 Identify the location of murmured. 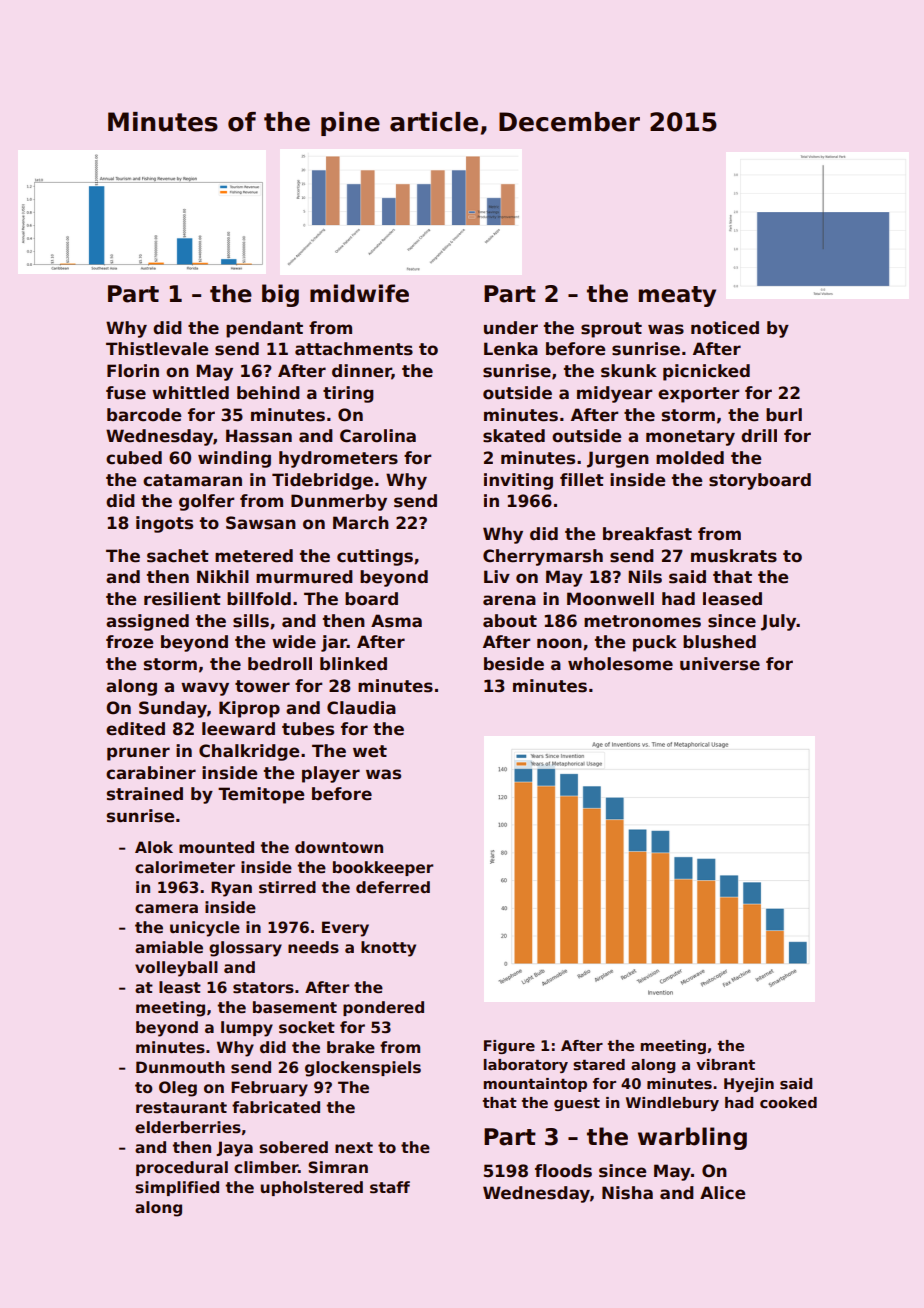
(304, 577).
